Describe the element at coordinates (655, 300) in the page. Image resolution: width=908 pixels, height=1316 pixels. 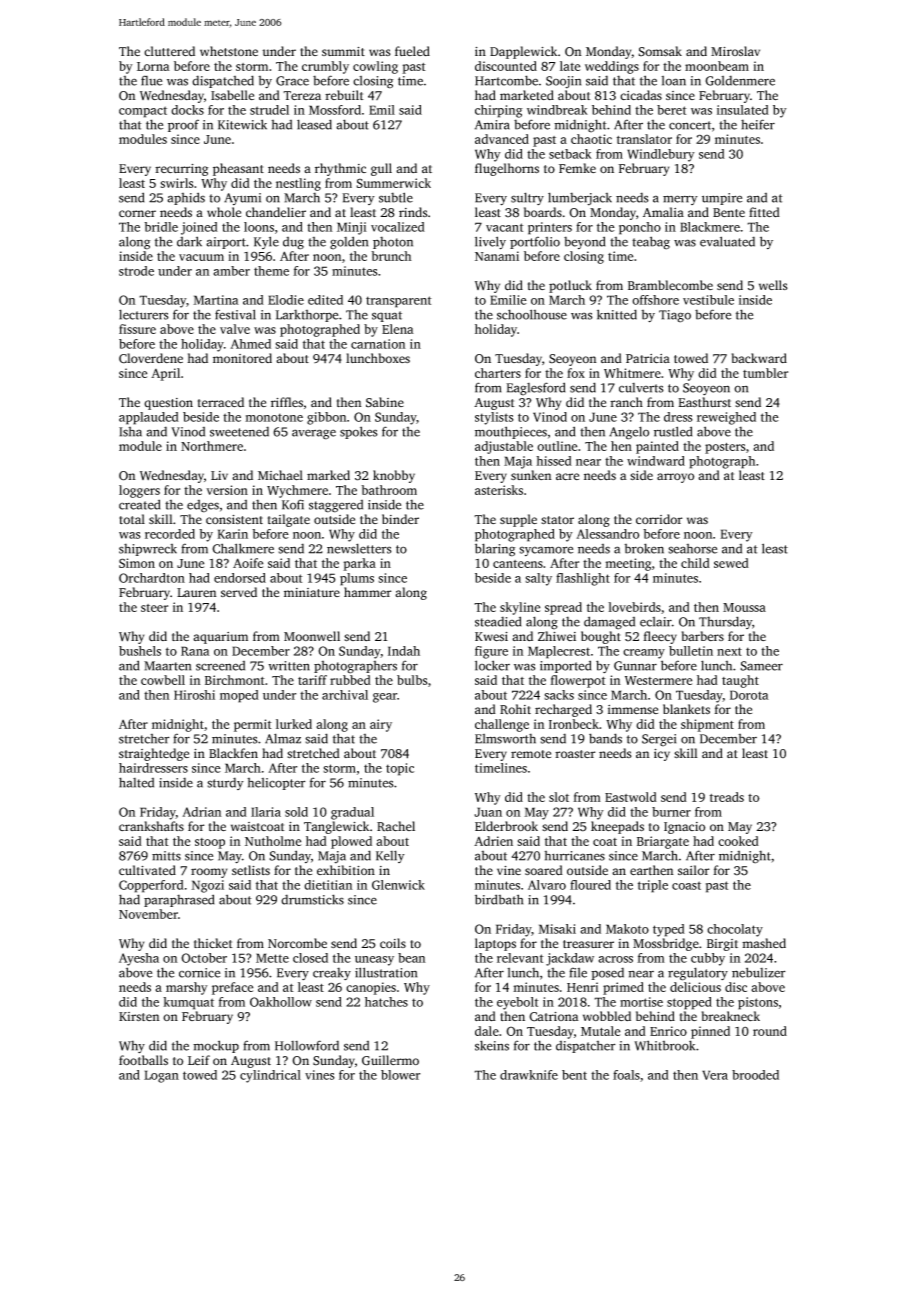
I see `offshore` at that location.
